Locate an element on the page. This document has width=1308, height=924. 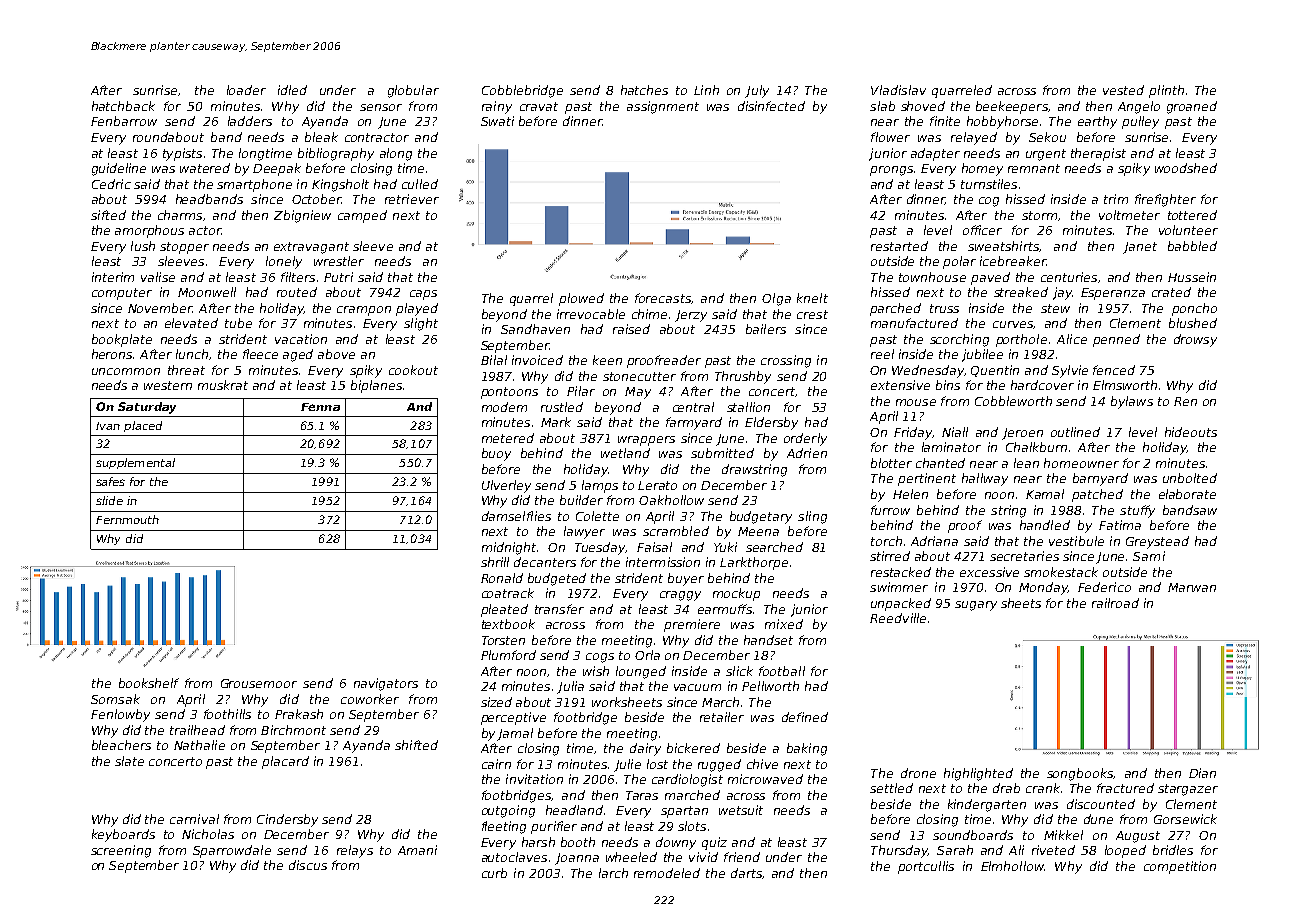
loader is located at coordinates (246, 90).
